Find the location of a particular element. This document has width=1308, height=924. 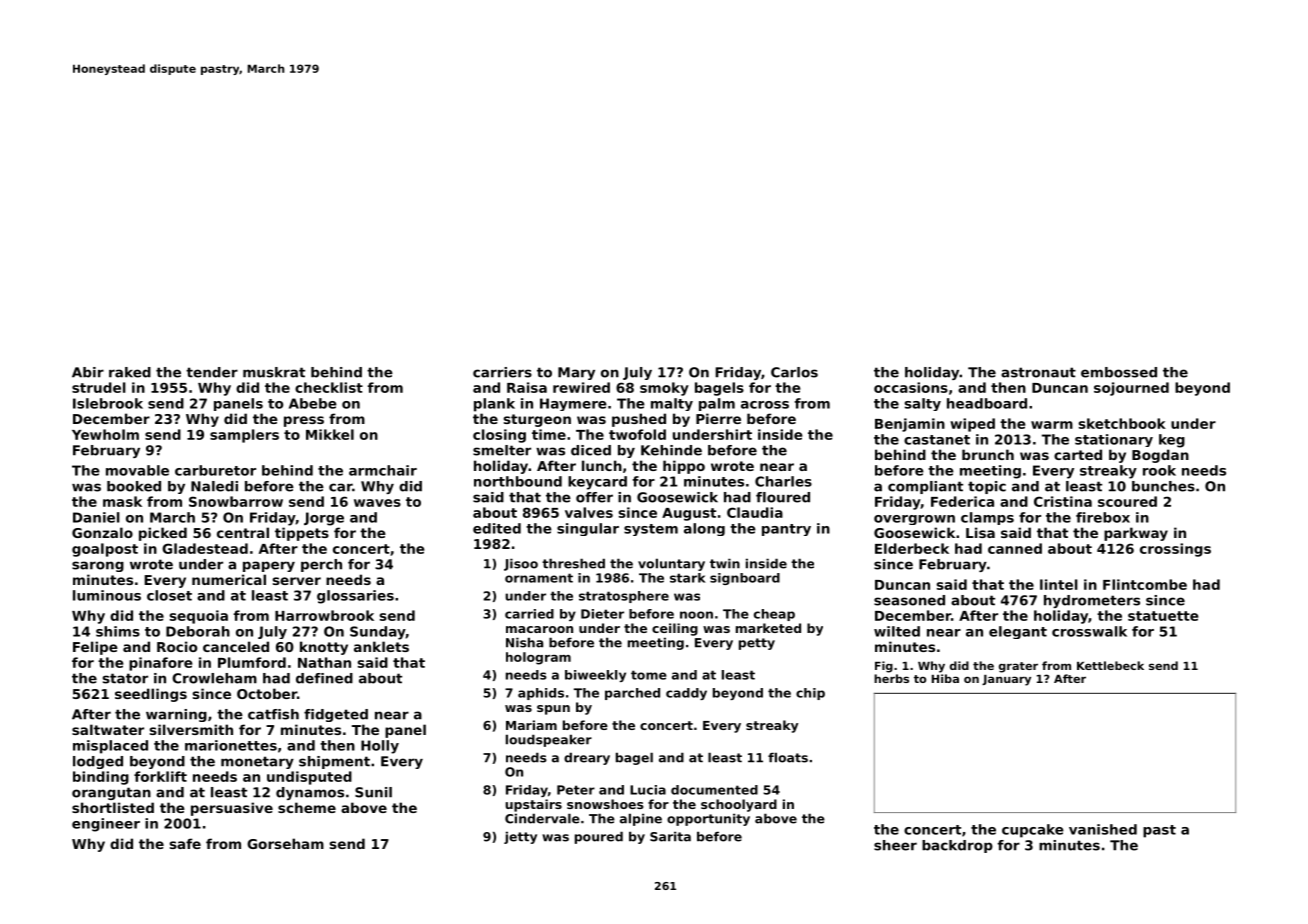

lodged is located at coordinates (98, 762).
